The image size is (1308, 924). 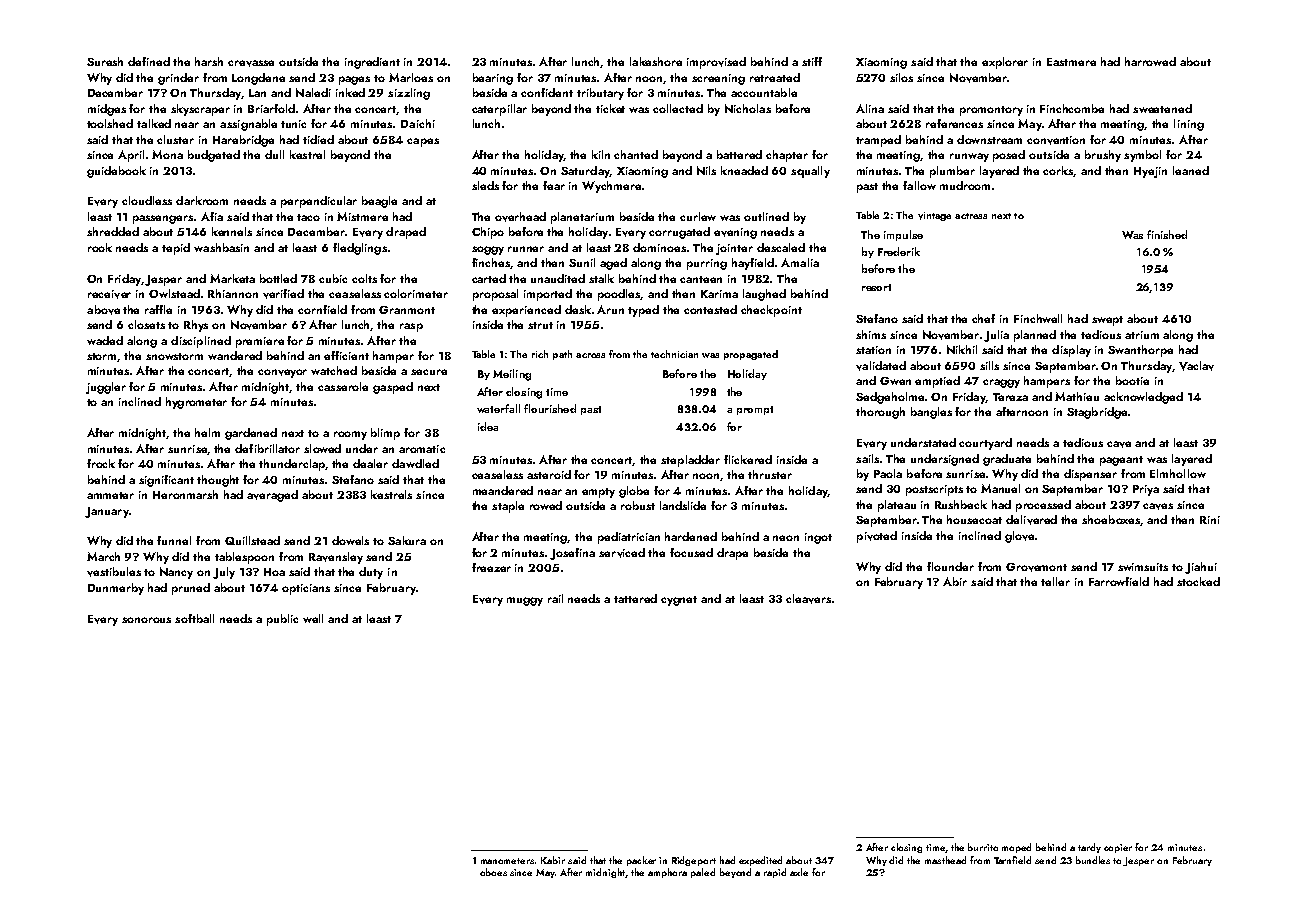 I want to click on propagated, so click(x=751, y=355).
